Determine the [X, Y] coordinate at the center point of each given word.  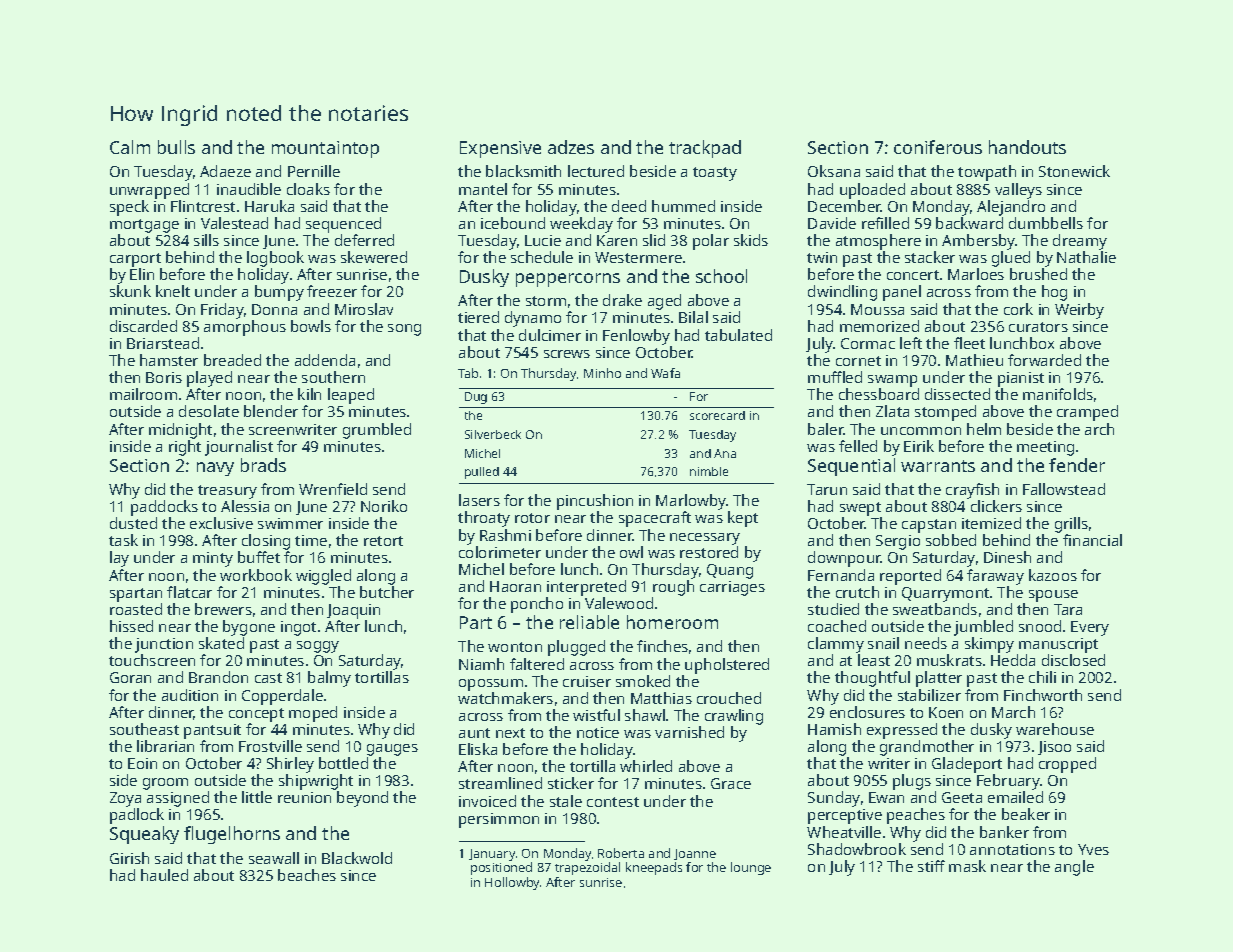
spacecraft [655, 519]
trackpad [705, 149]
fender [1077, 465]
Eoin [142, 763]
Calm [130, 147]
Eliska [478, 749]
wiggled [323, 577]
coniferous [938, 147]
